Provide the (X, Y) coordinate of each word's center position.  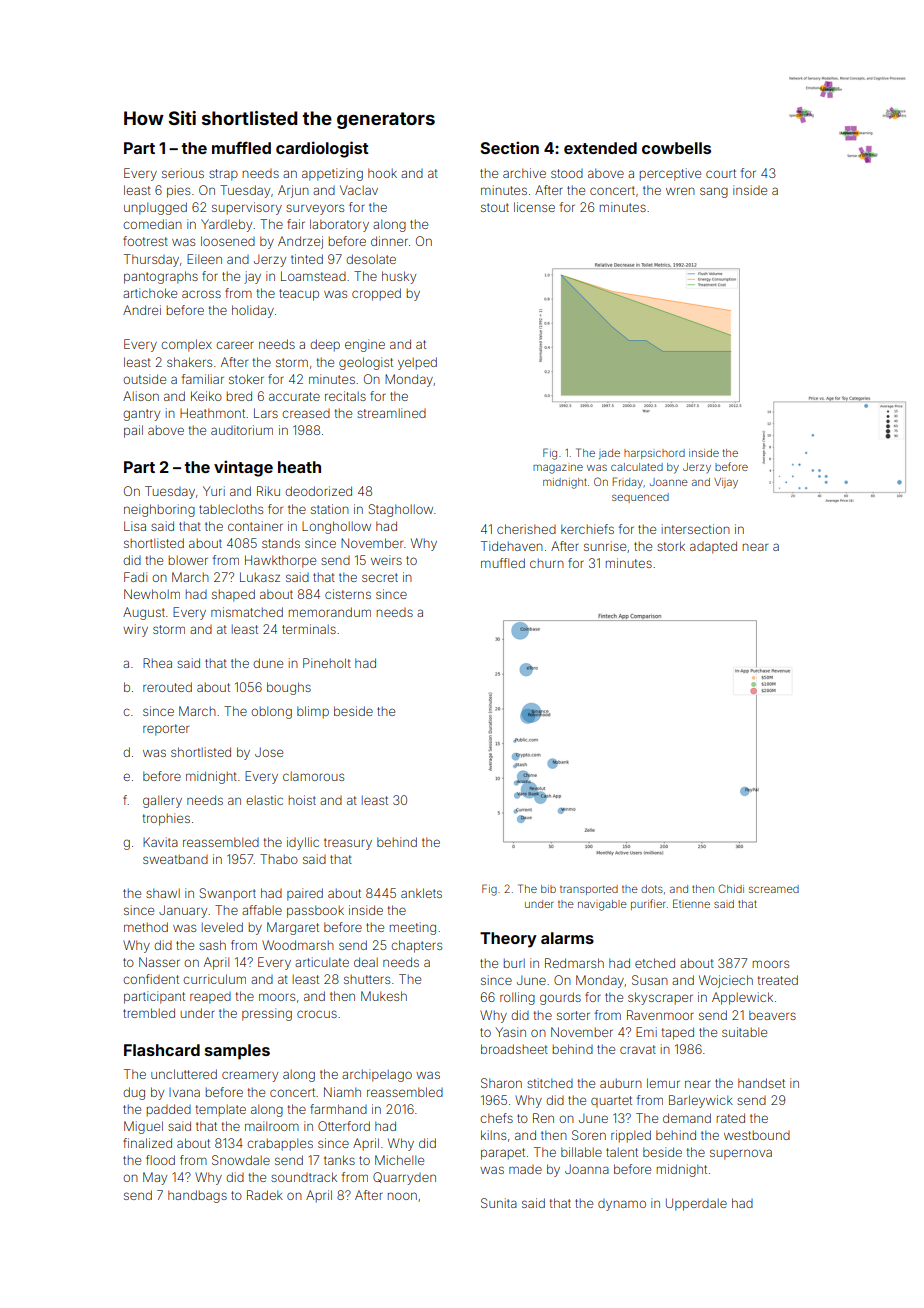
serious (183, 173)
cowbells (676, 148)
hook (382, 173)
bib (548, 889)
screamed (774, 889)
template (221, 1110)
